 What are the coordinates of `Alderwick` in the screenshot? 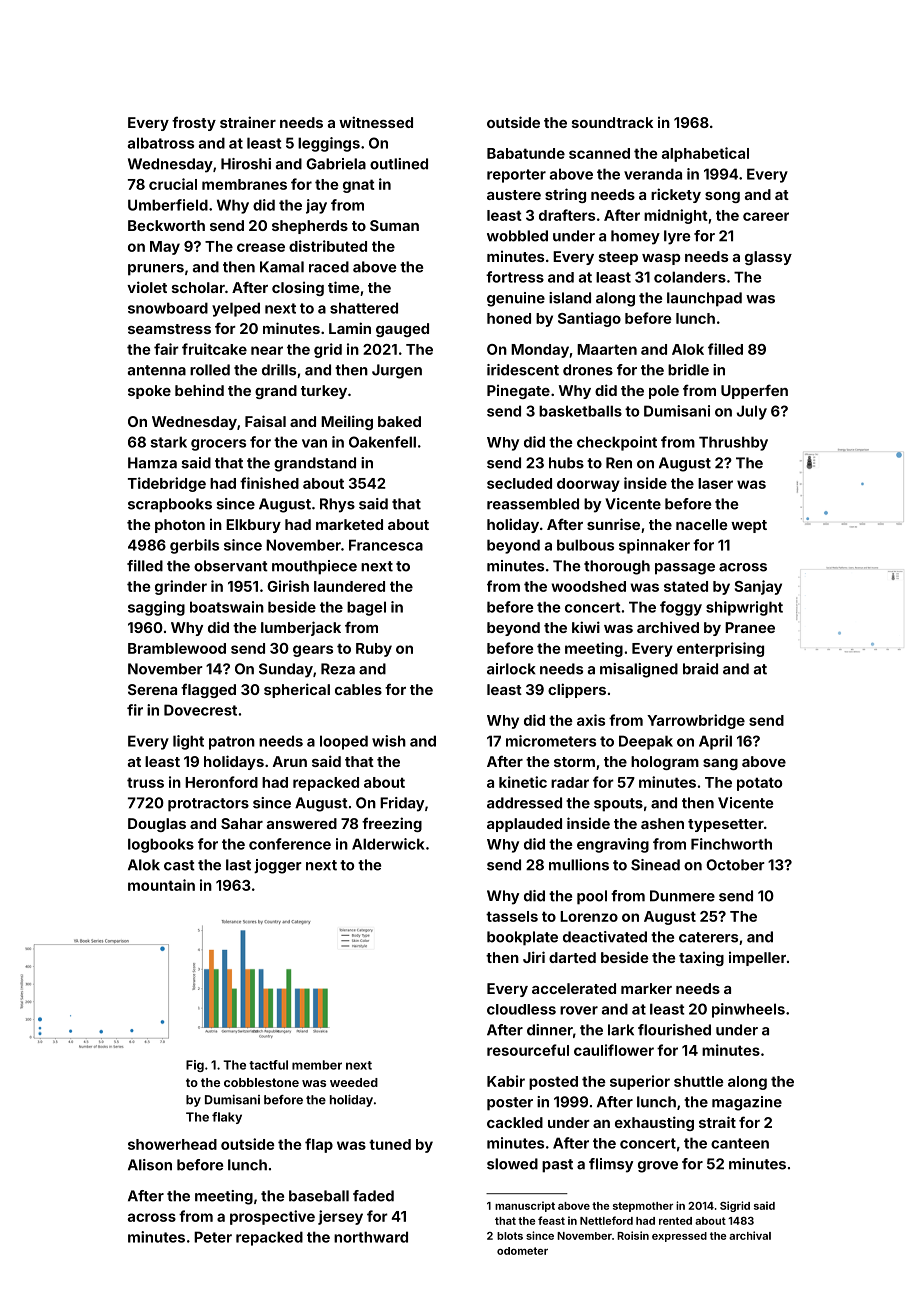 It's located at (388, 844).
